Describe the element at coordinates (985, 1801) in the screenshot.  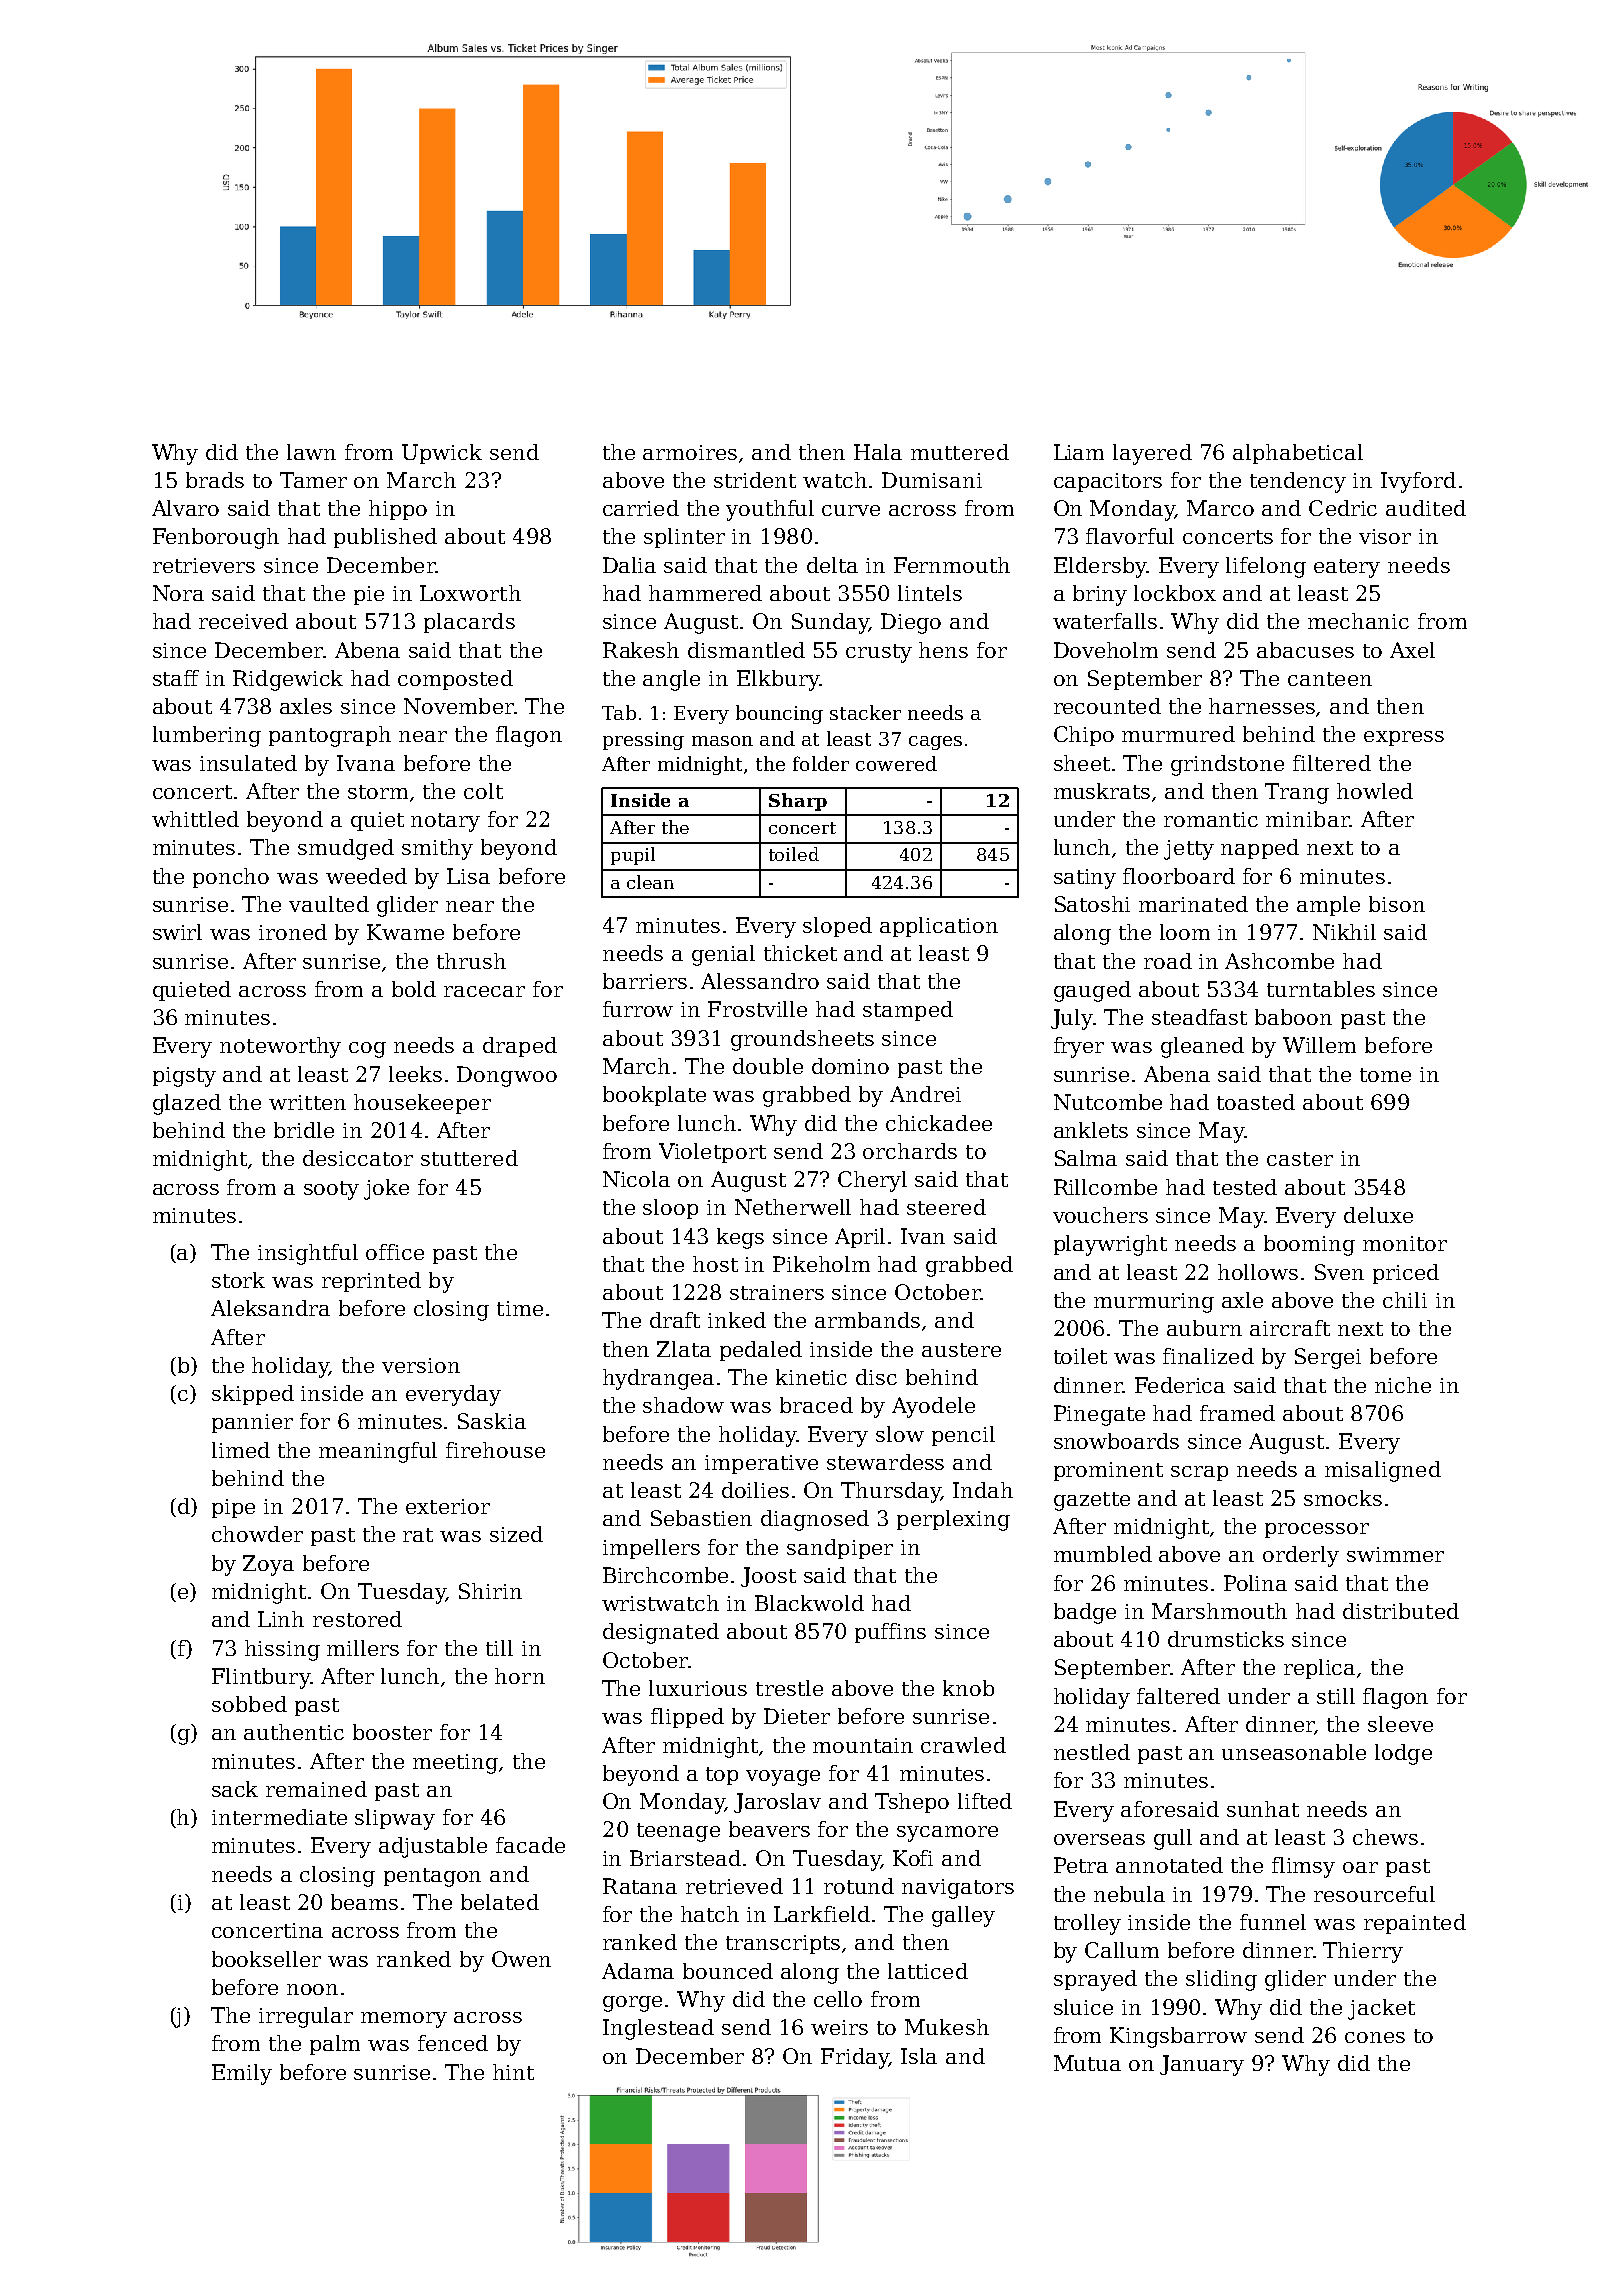
I see `lifted` at that location.
